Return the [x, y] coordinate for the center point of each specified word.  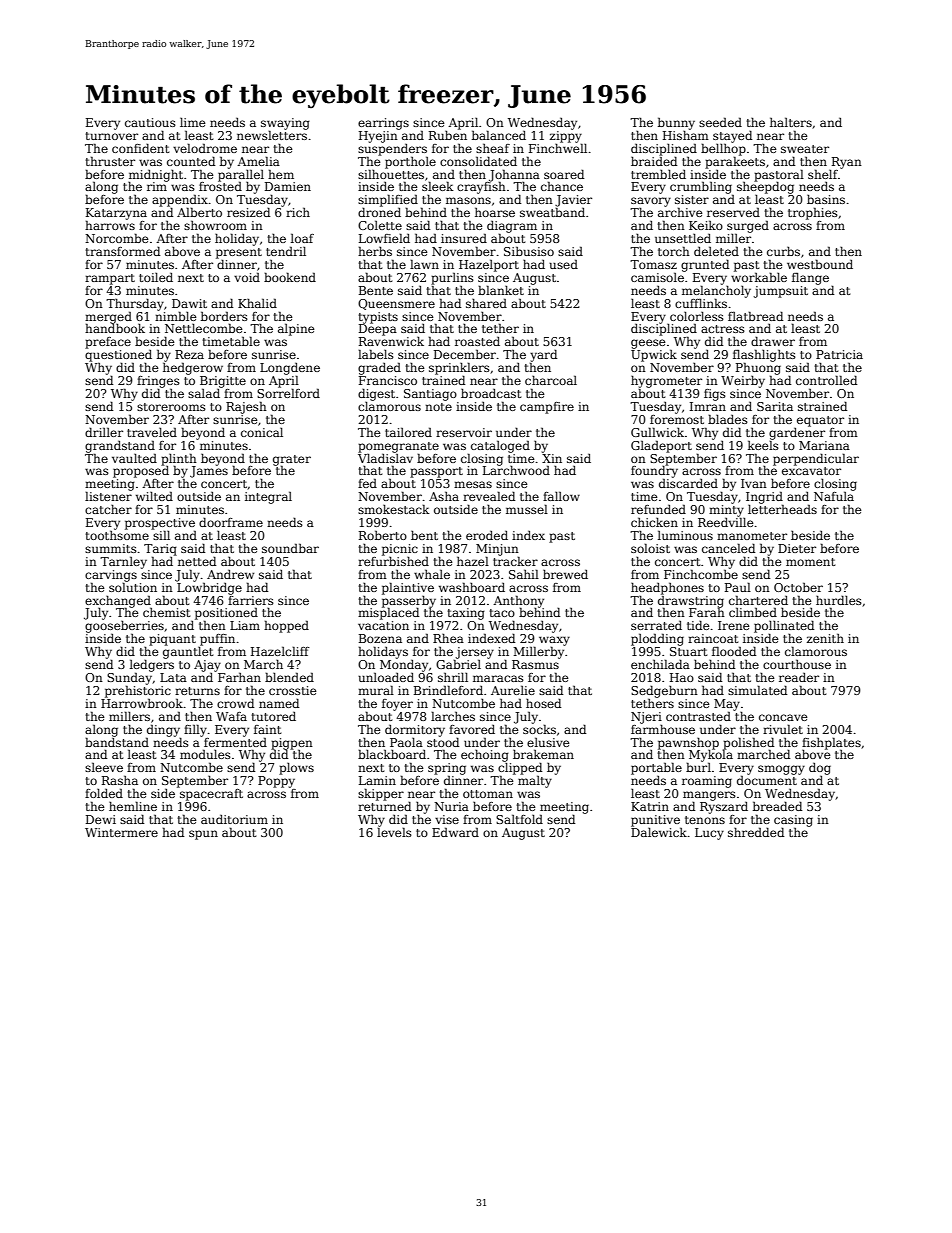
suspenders [392, 150]
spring [447, 769]
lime [193, 122]
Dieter [797, 548]
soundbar [290, 548]
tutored [273, 716]
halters [791, 122]
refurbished [393, 561]
